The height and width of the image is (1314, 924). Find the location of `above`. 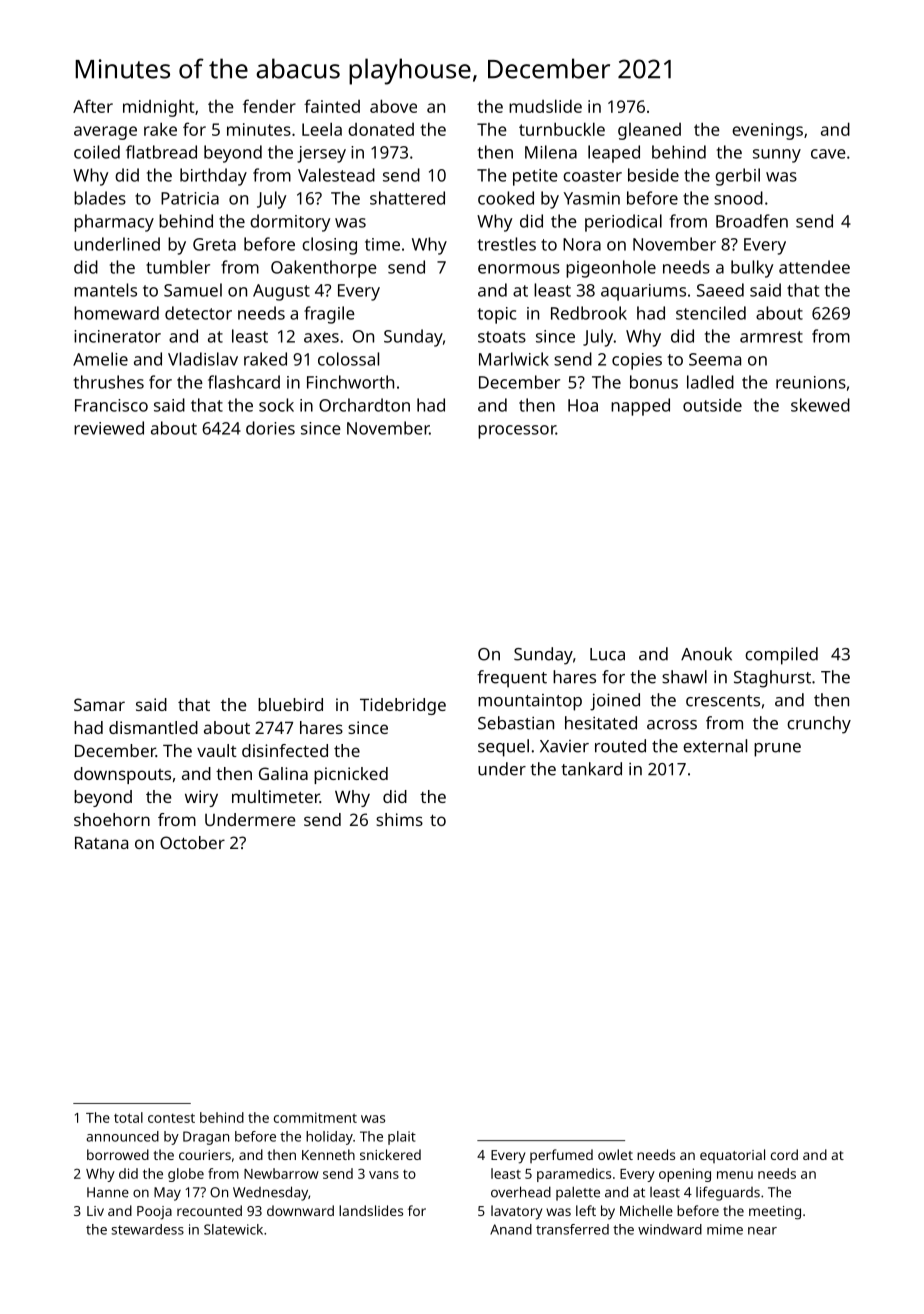

above is located at coordinates (393, 106).
